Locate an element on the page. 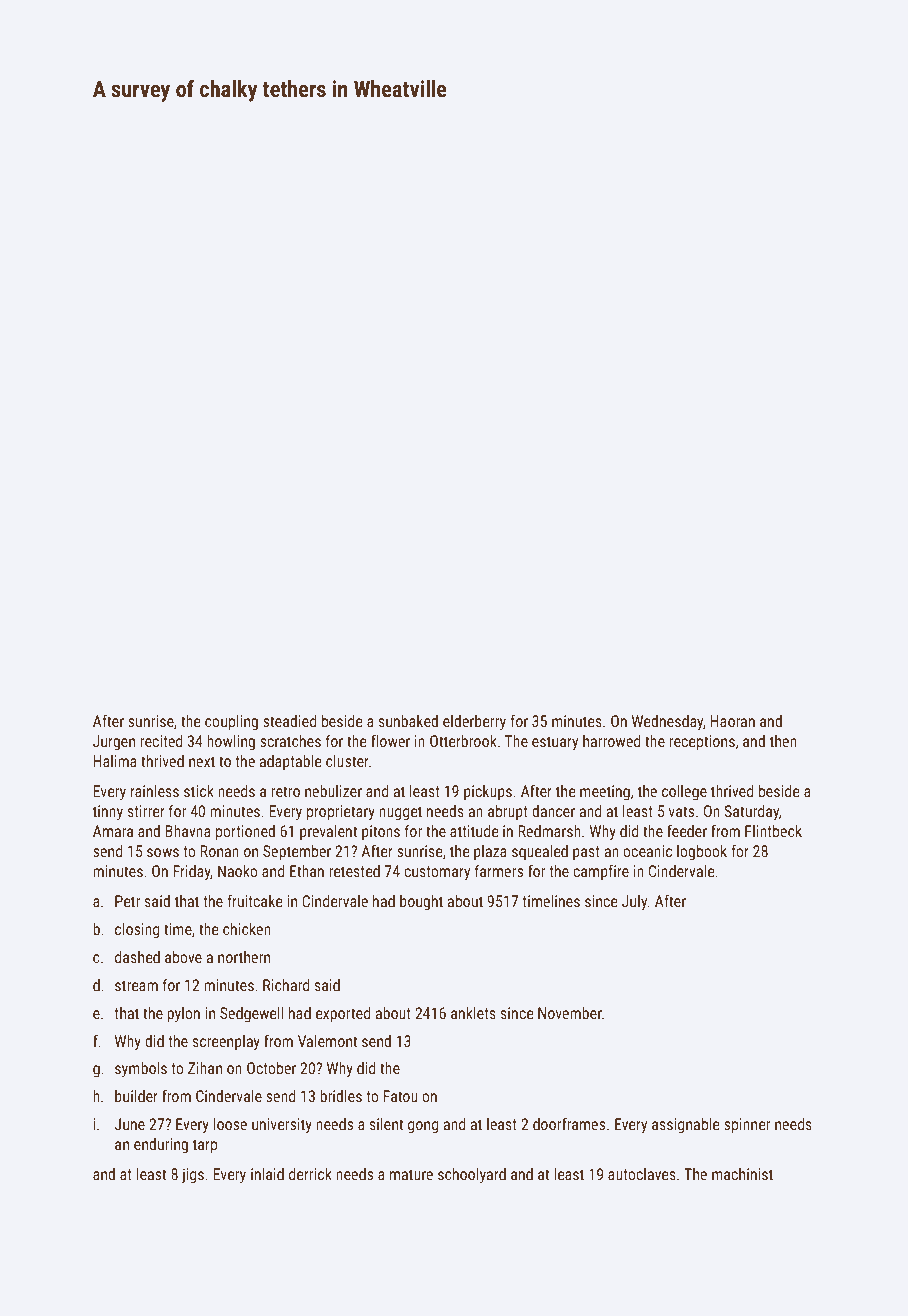 The image size is (908, 1316). then is located at coordinates (783, 741).
